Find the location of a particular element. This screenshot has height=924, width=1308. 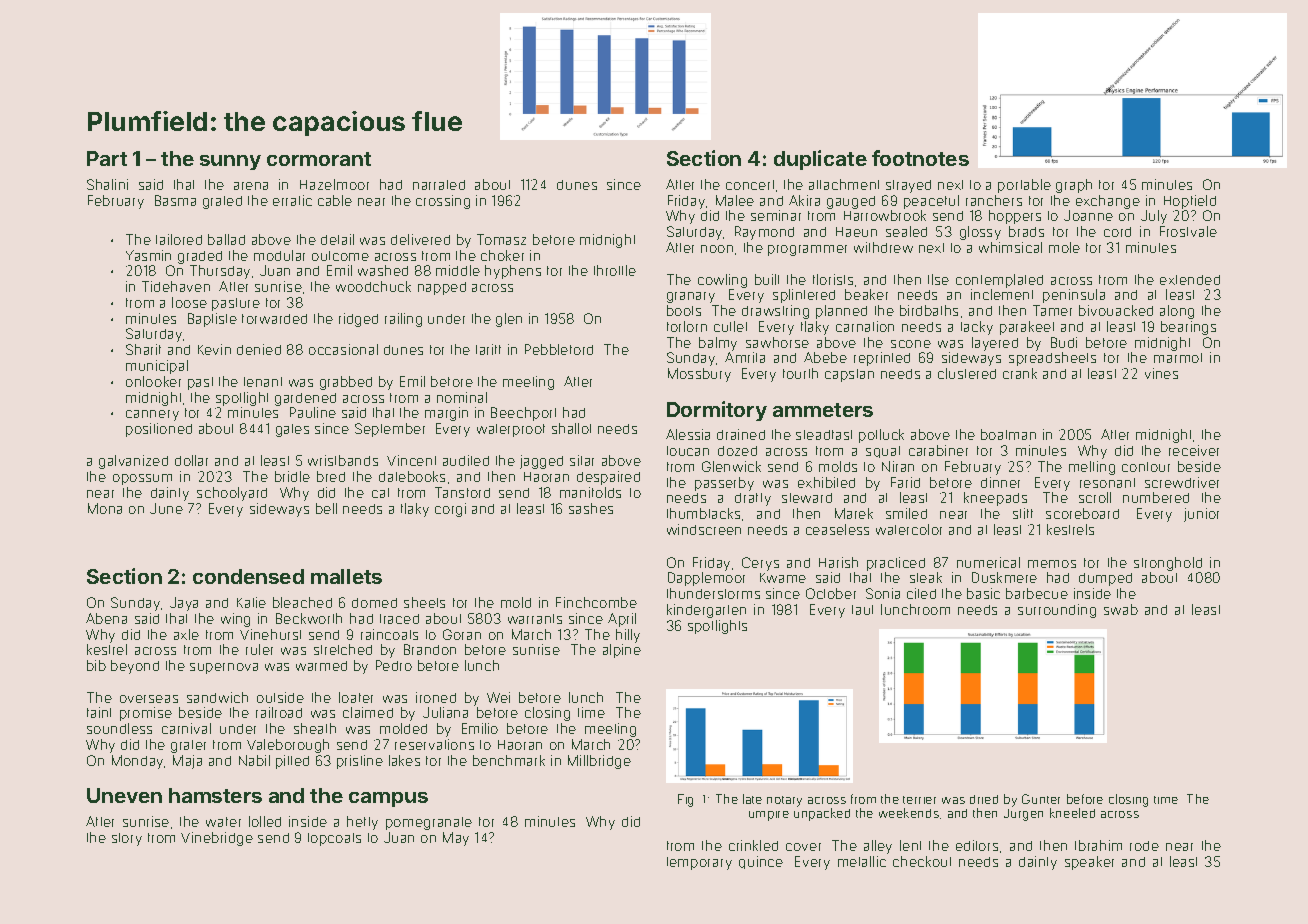

boatman is located at coordinates (1008, 434).
